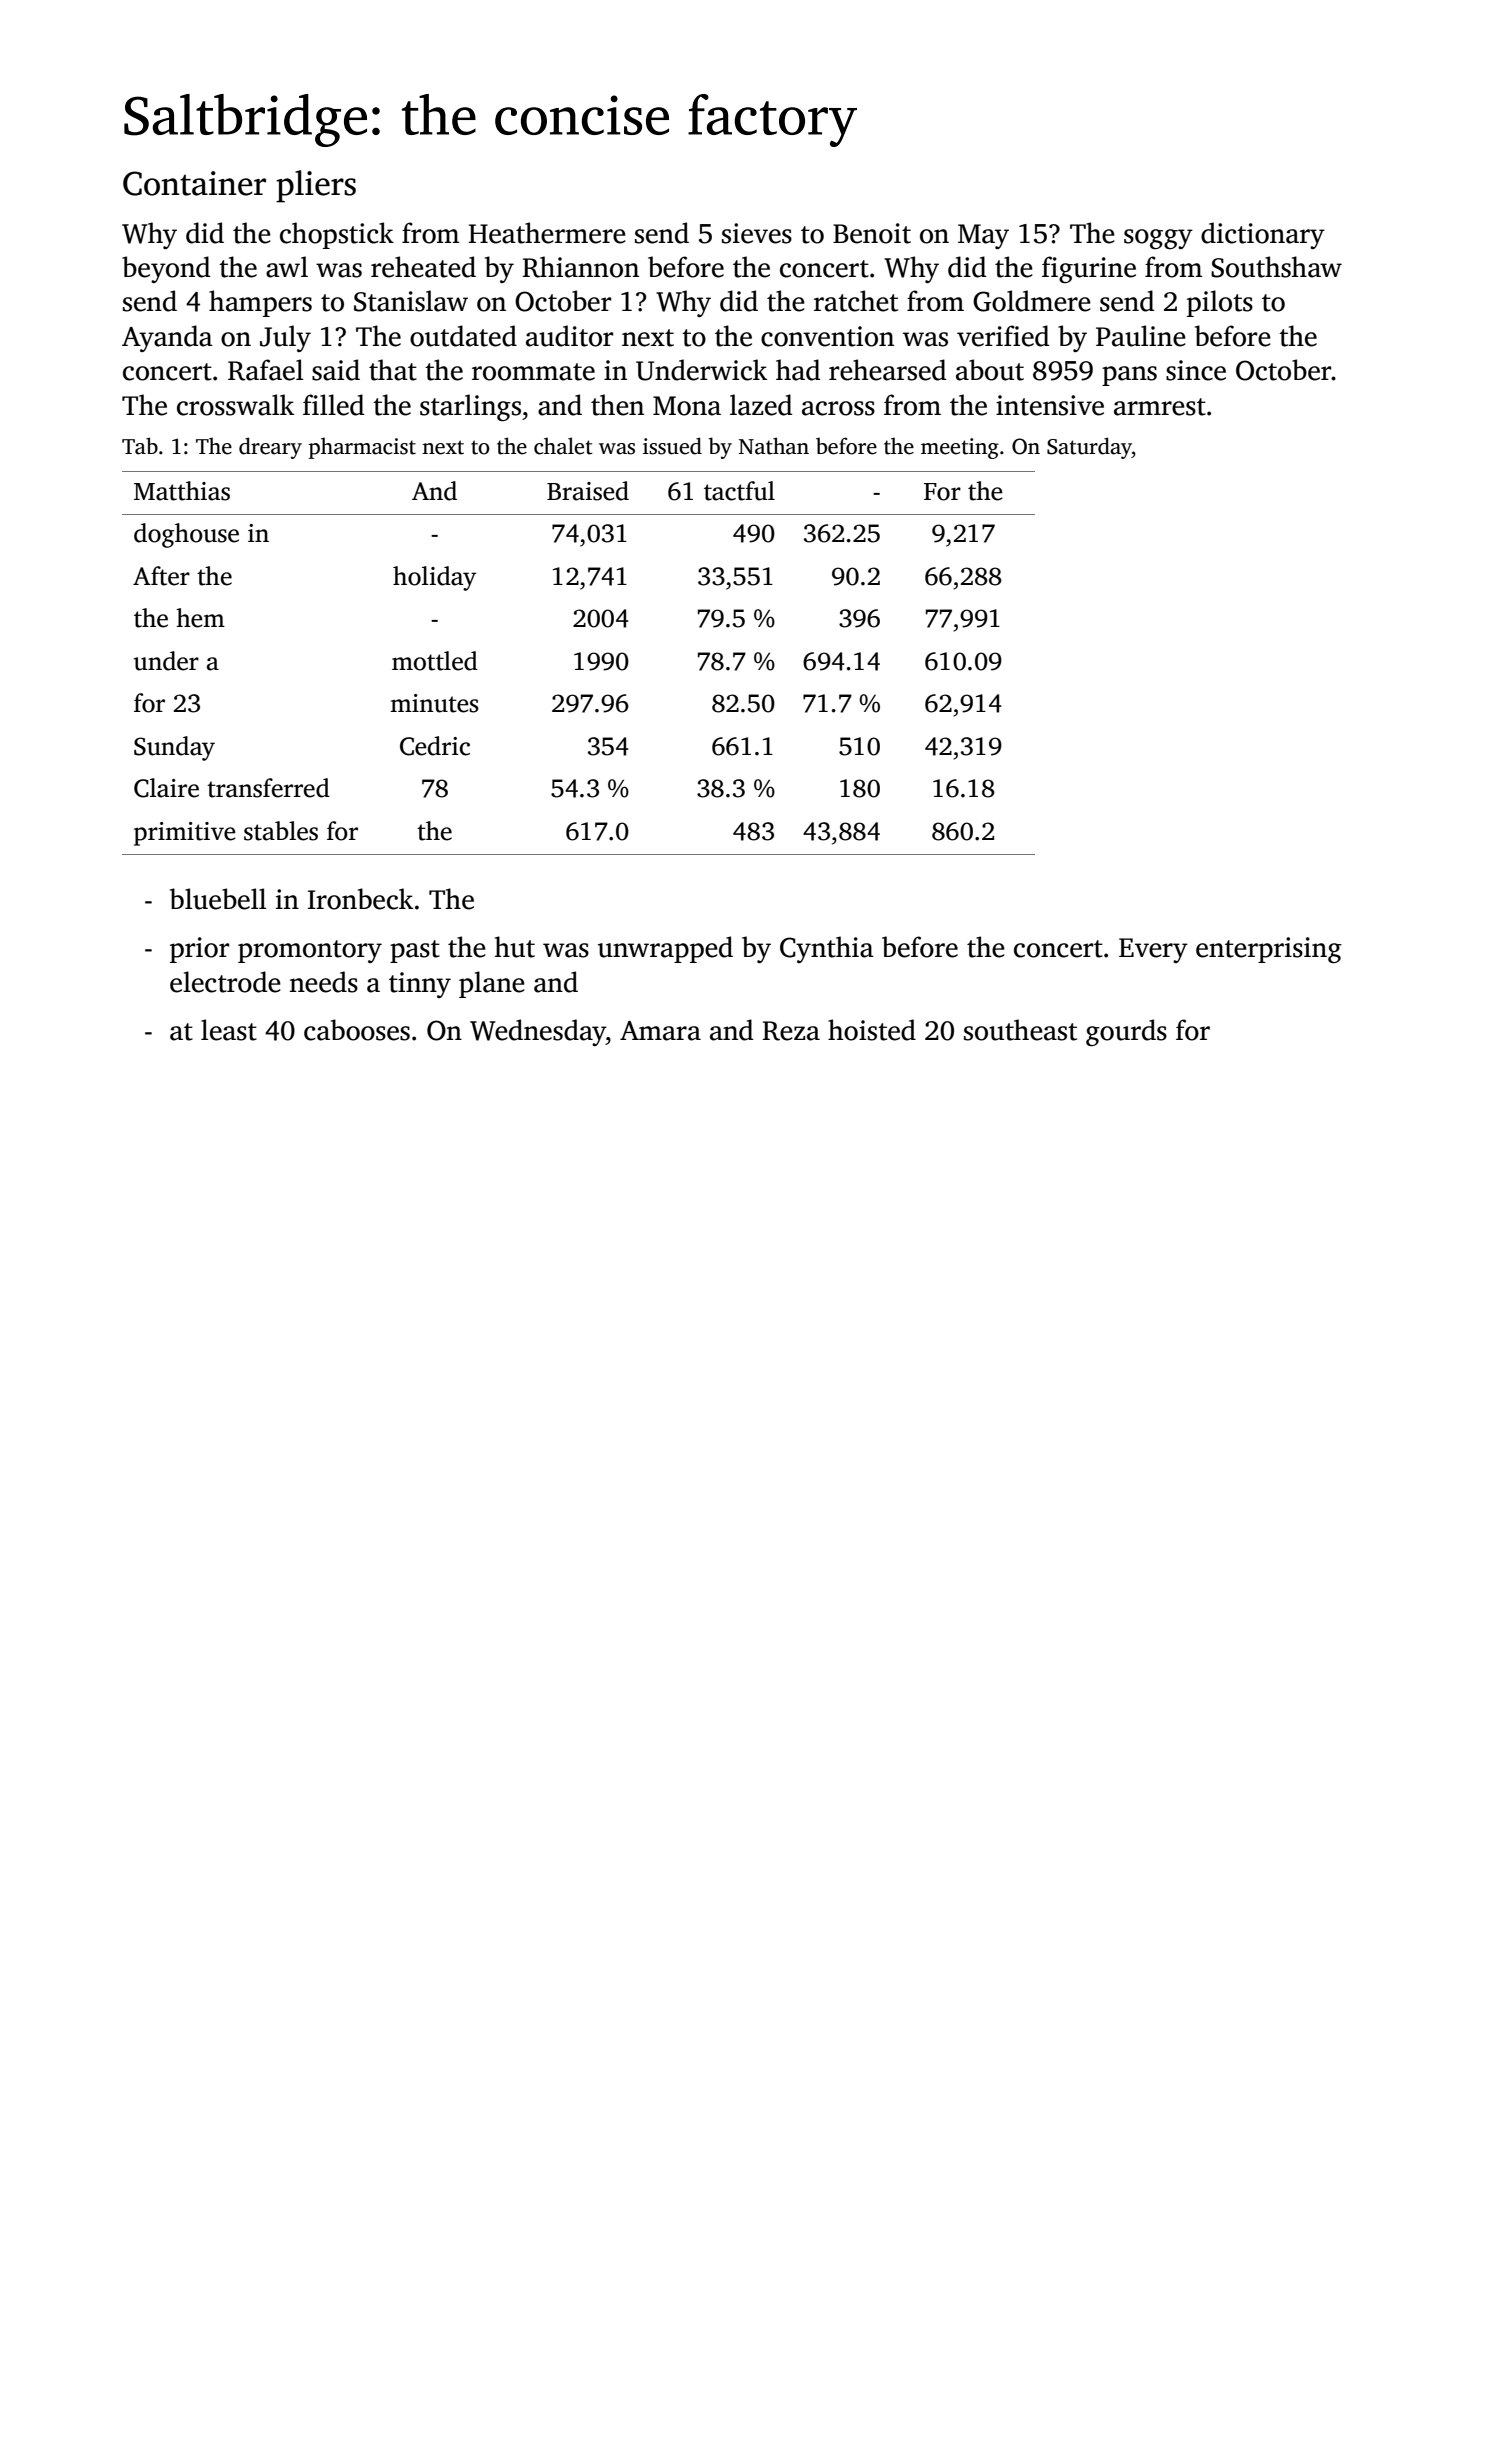  Describe the element at coordinates (1089, 448) in the screenshot. I see `Saturday` at that location.
